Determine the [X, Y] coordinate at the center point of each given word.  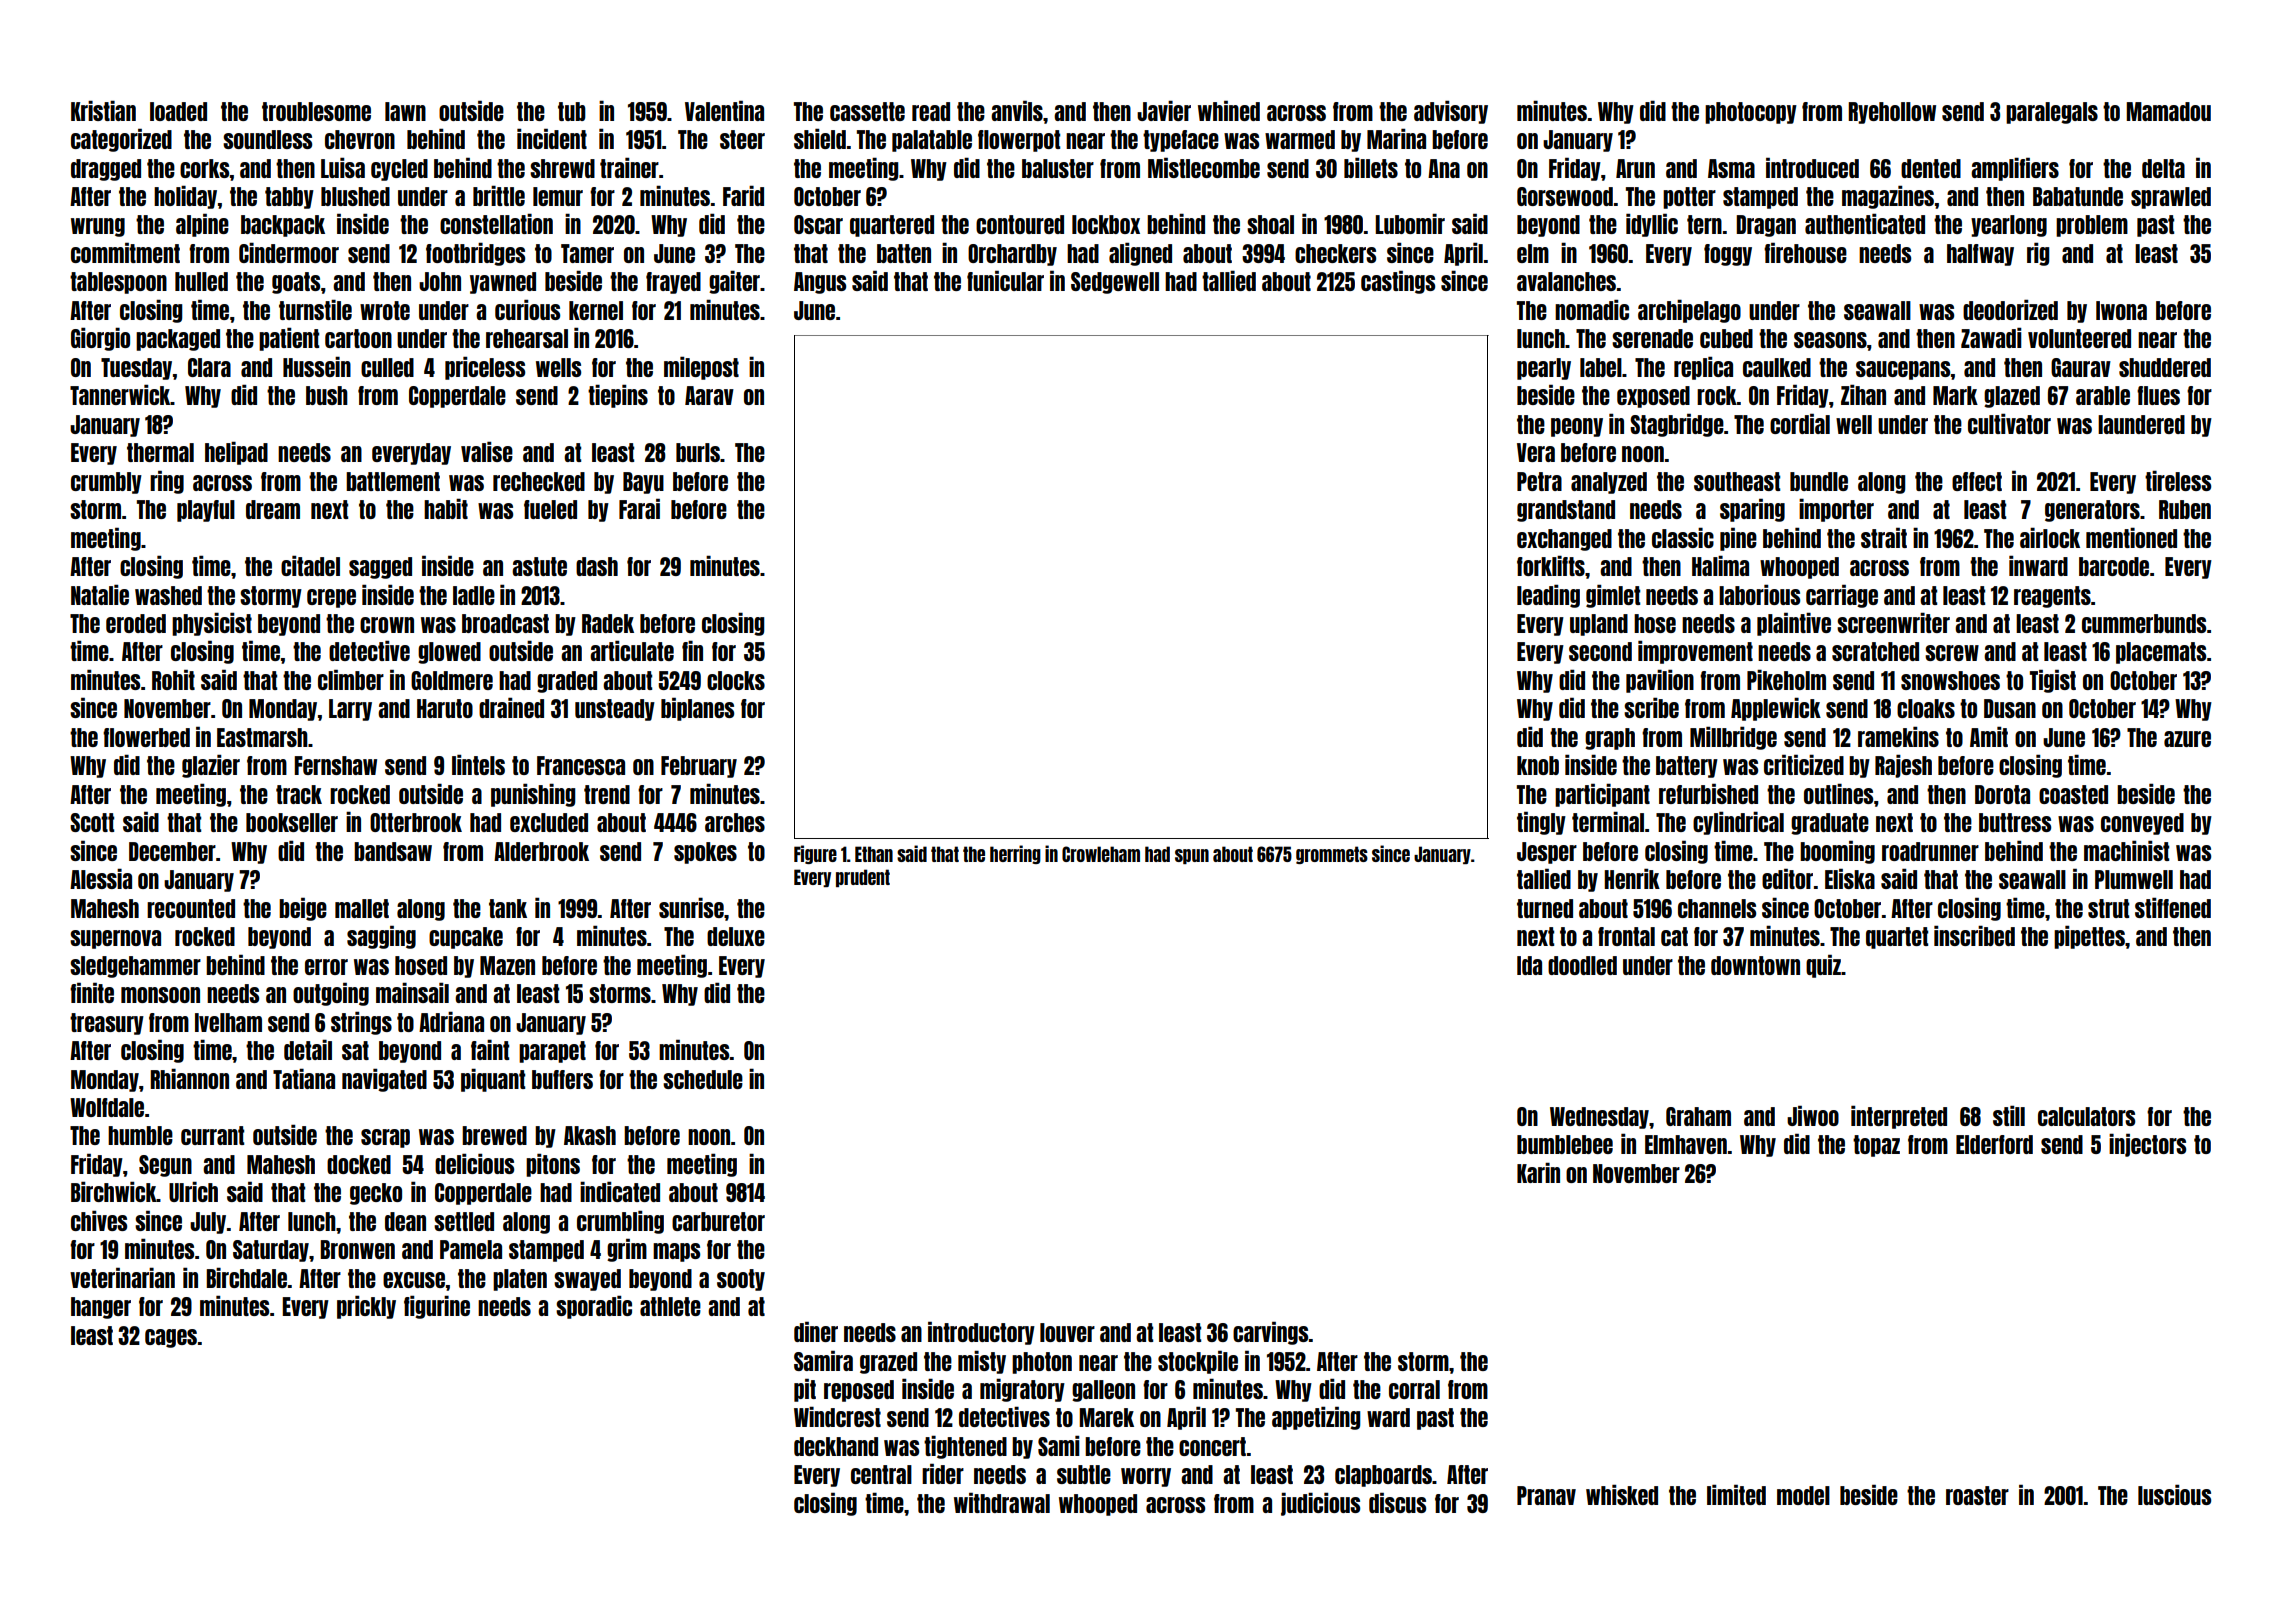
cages [171, 1338]
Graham [1698, 1116]
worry [1146, 1477]
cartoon [358, 338]
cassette [867, 111]
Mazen [507, 965]
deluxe [736, 936]
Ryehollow [1892, 113]
